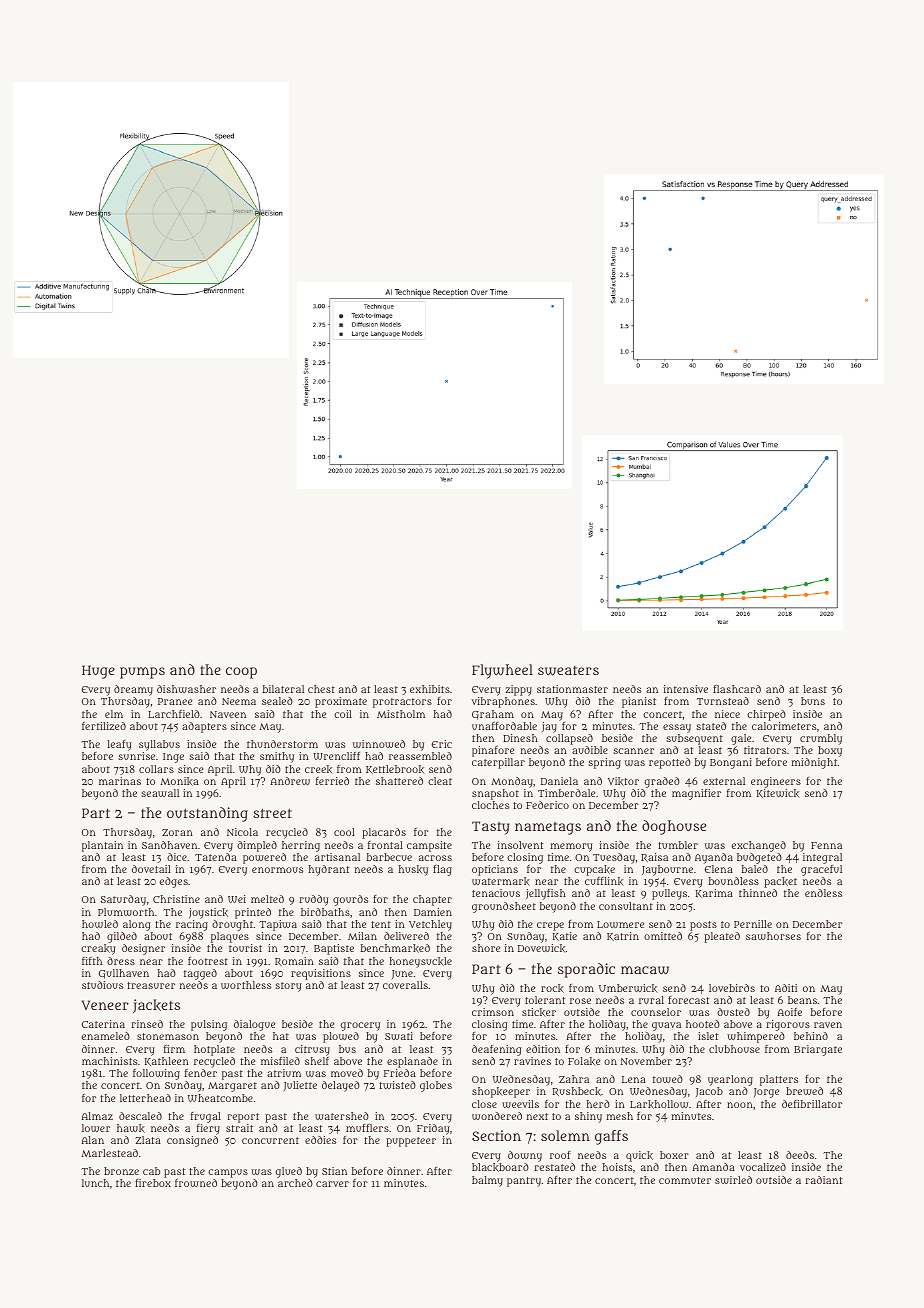  Describe the element at coordinates (520, 845) in the screenshot. I see `insolvent` at that location.
